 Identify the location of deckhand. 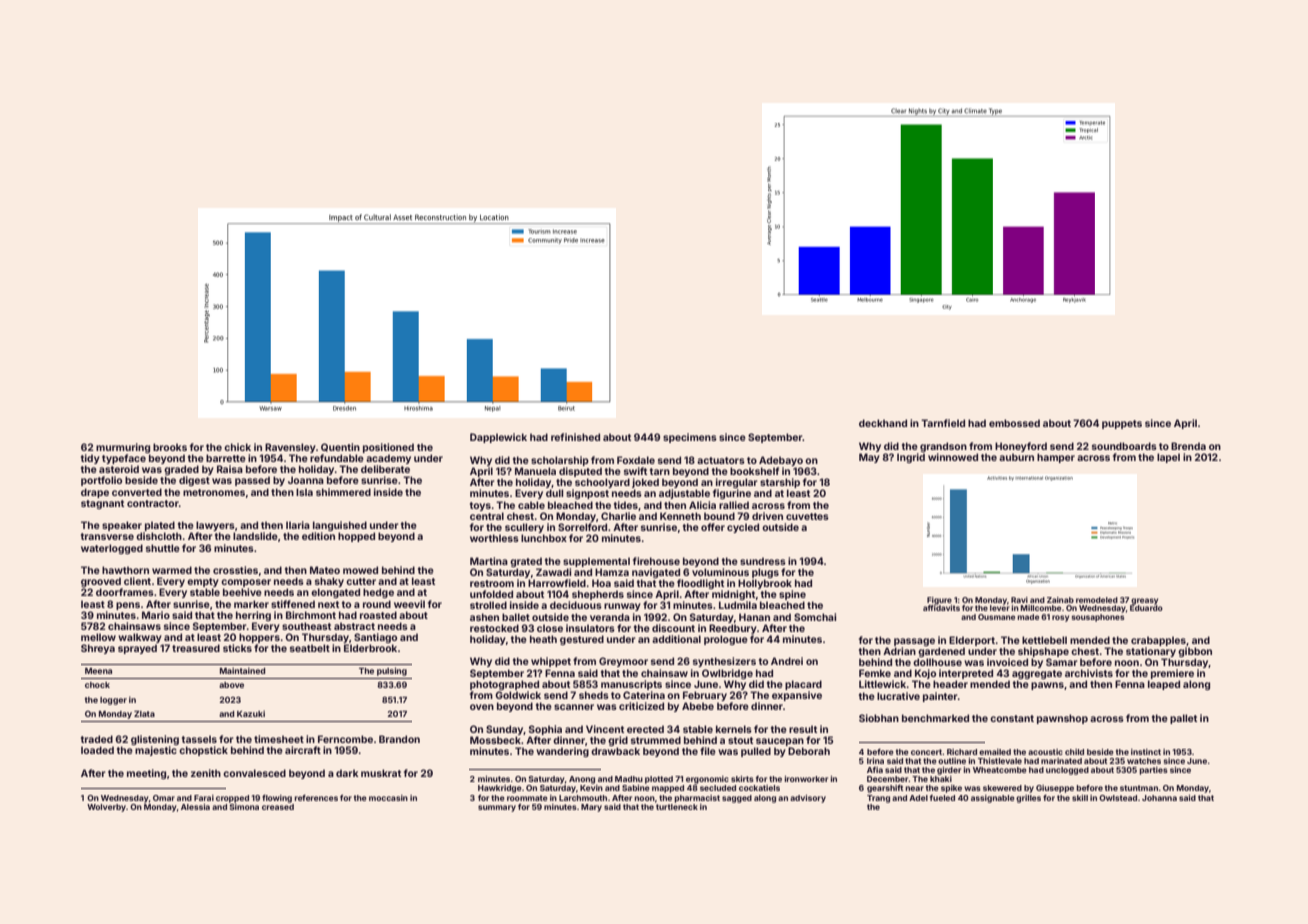
(883, 423).
